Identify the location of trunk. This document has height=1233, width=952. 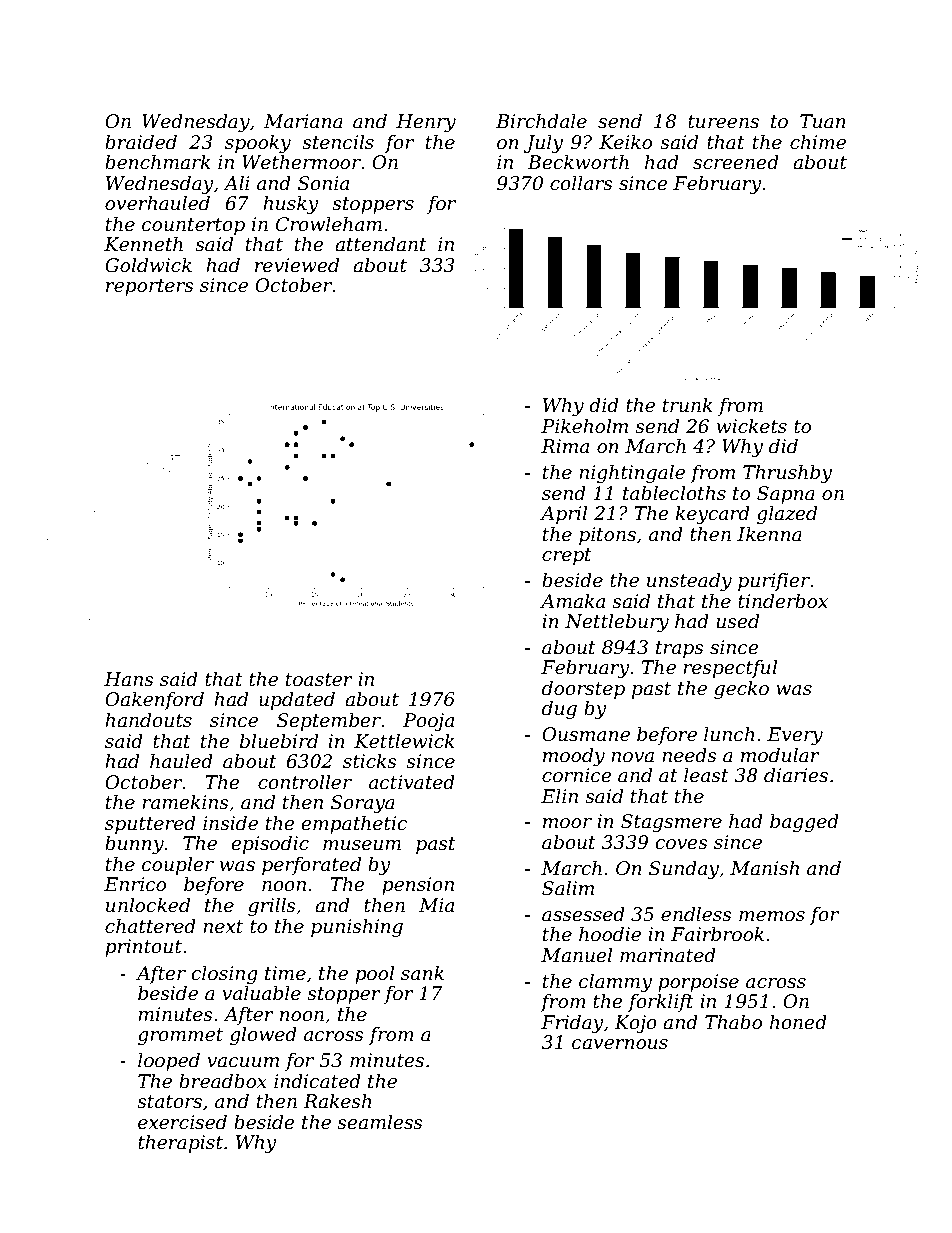
(687, 405).
